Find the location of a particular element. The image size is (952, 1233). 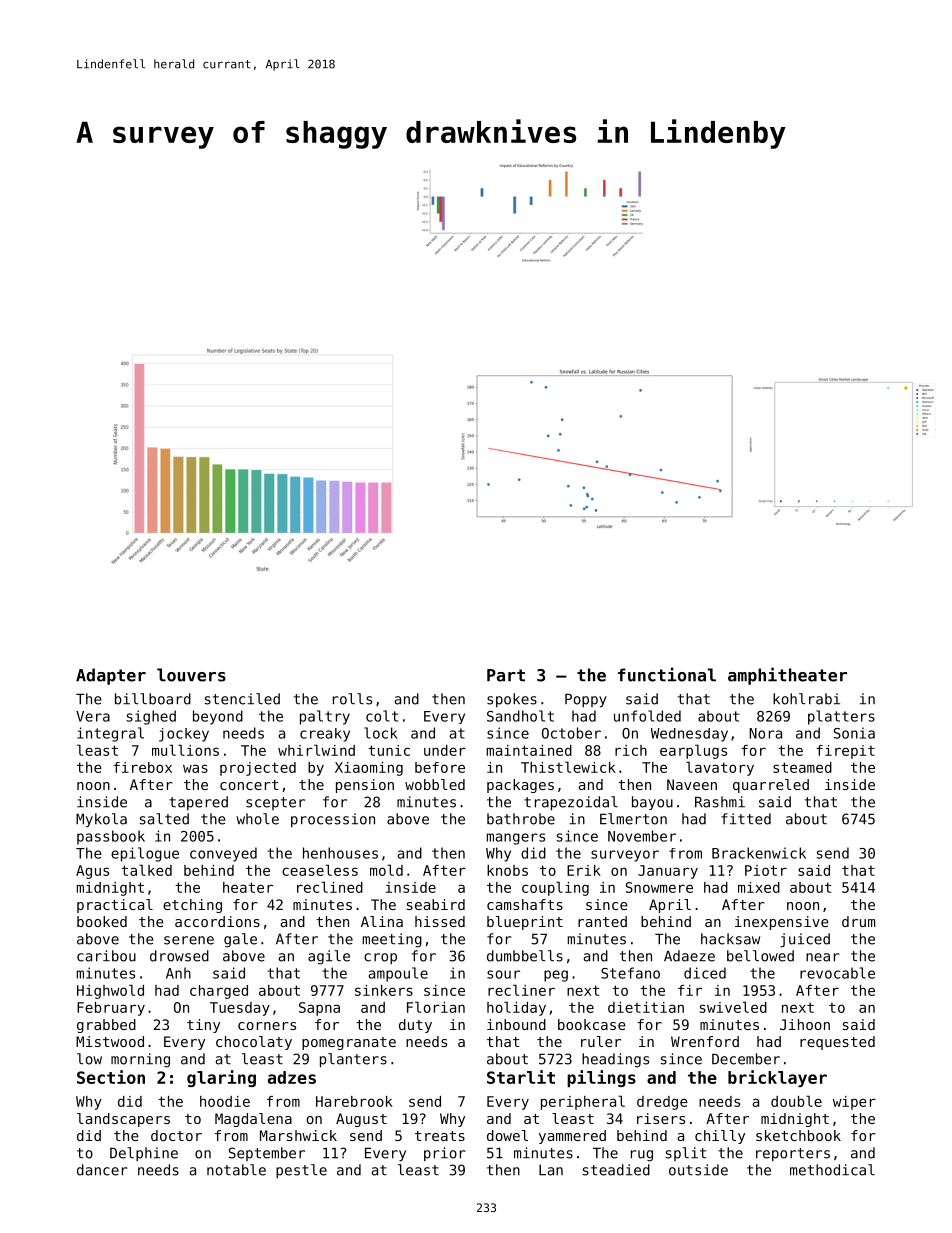

swiveled is located at coordinates (733, 1007).
